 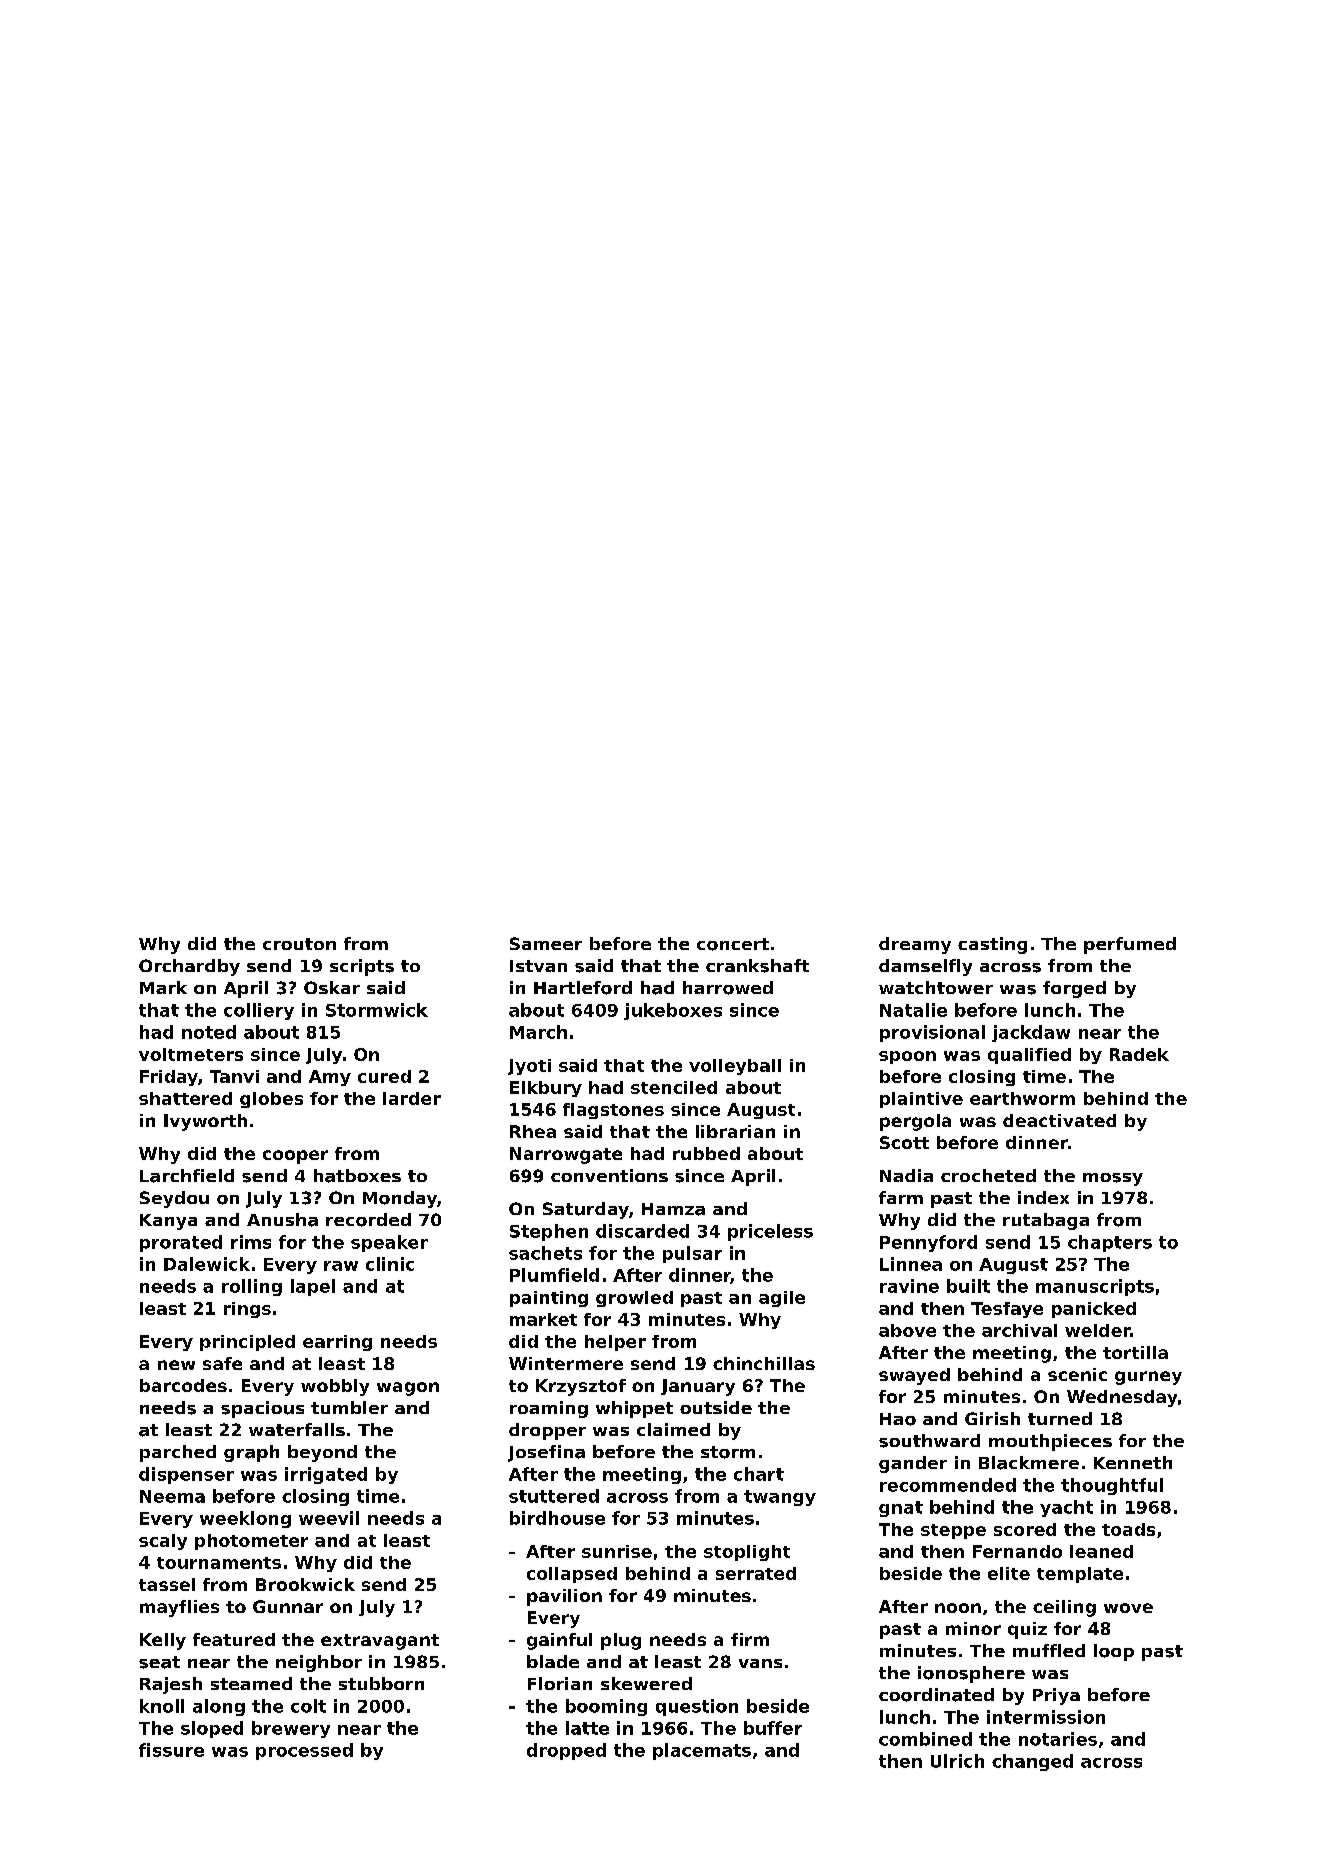 What do you see at coordinates (1133, 1462) in the screenshot?
I see `Kenneth` at bounding box center [1133, 1462].
